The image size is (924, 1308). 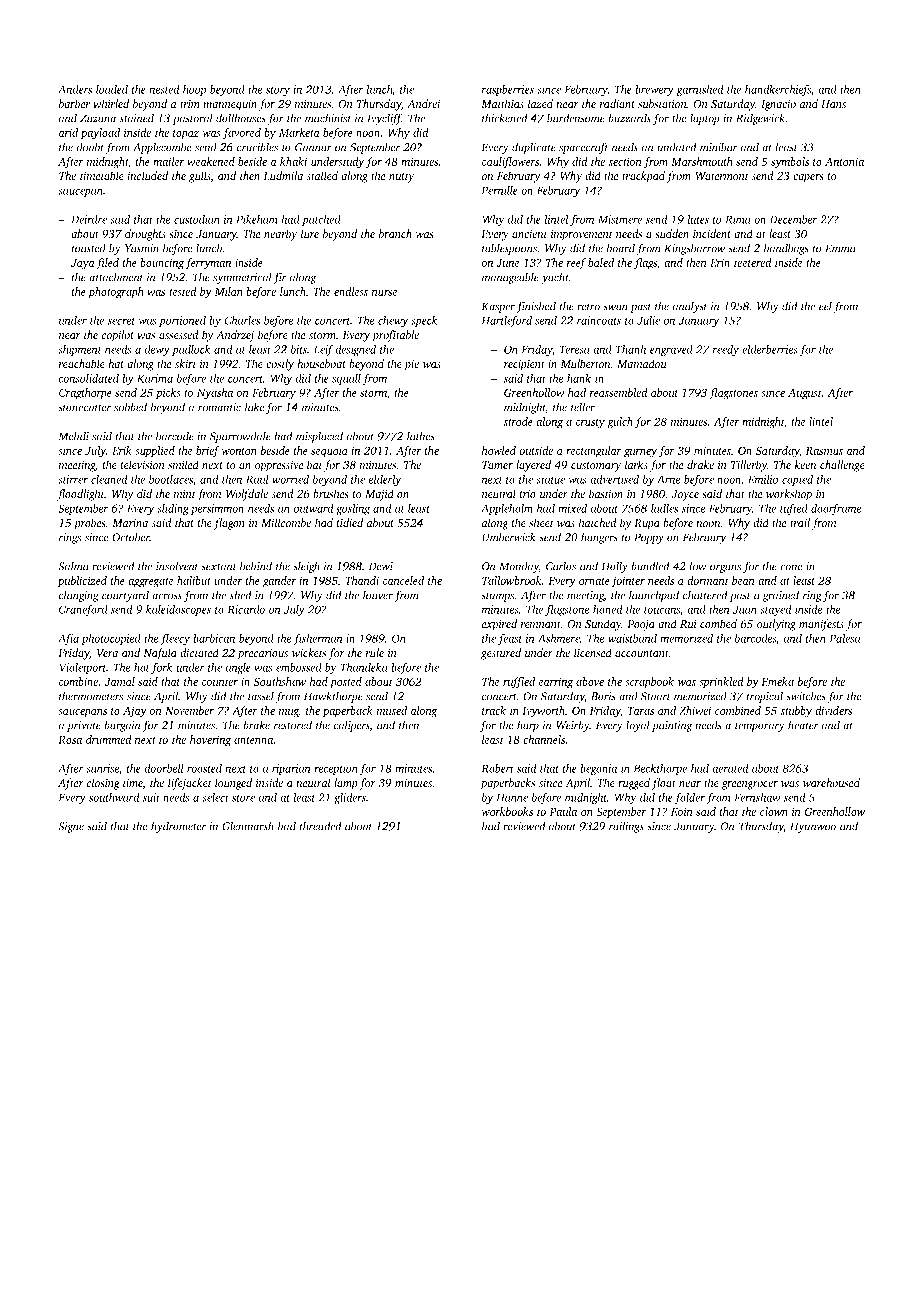 What do you see at coordinates (130, 523) in the document?
I see `Marina` at bounding box center [130, 523].
